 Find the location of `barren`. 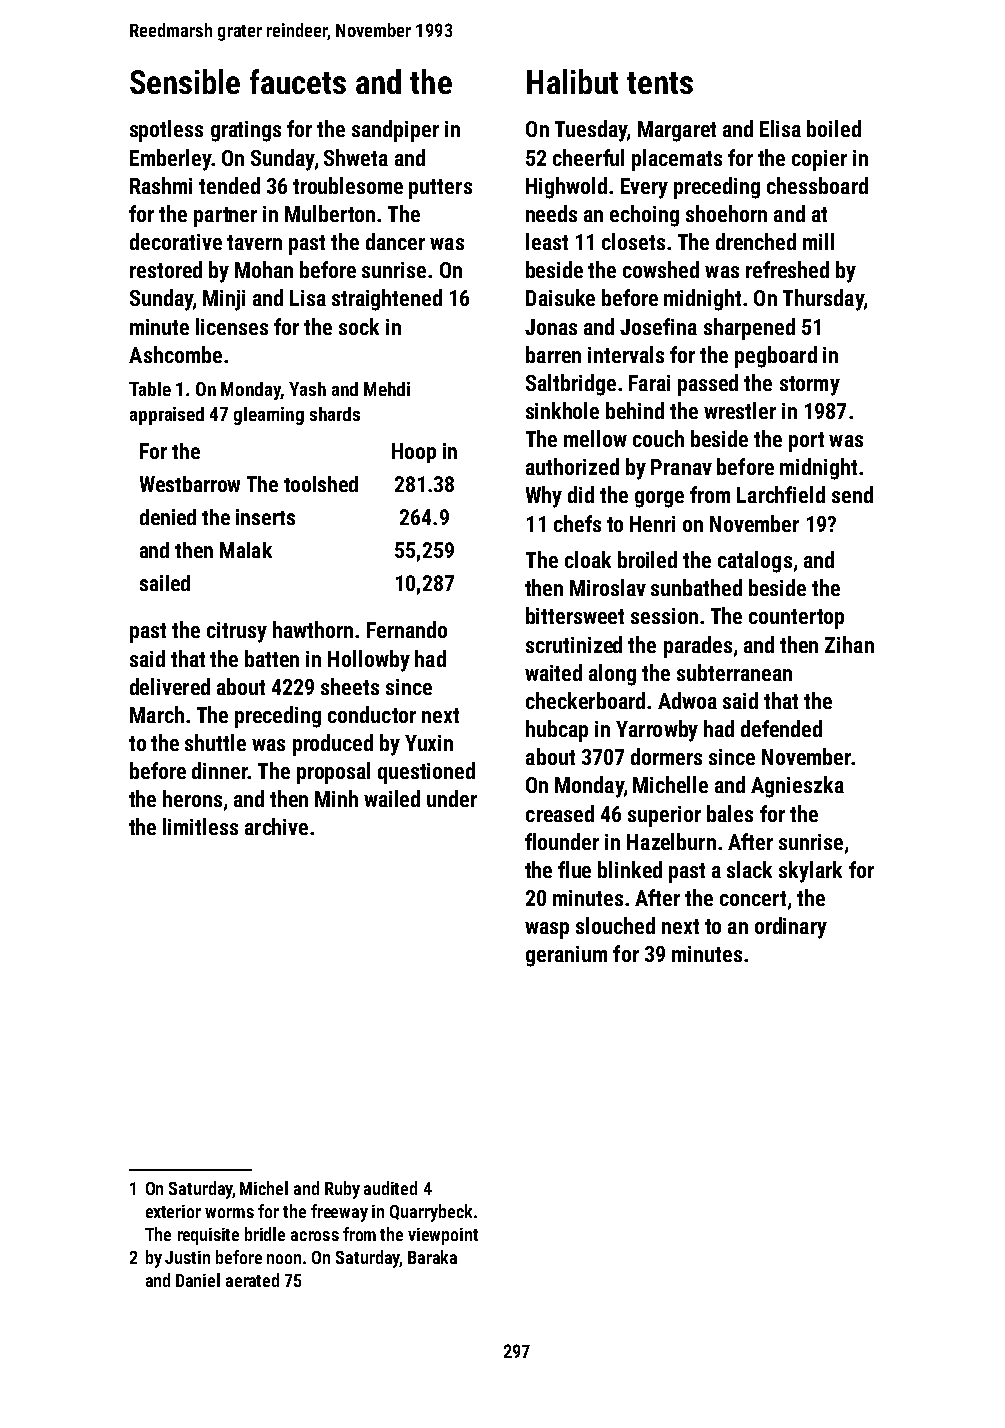

barren is located at coordinates (553, 354).
